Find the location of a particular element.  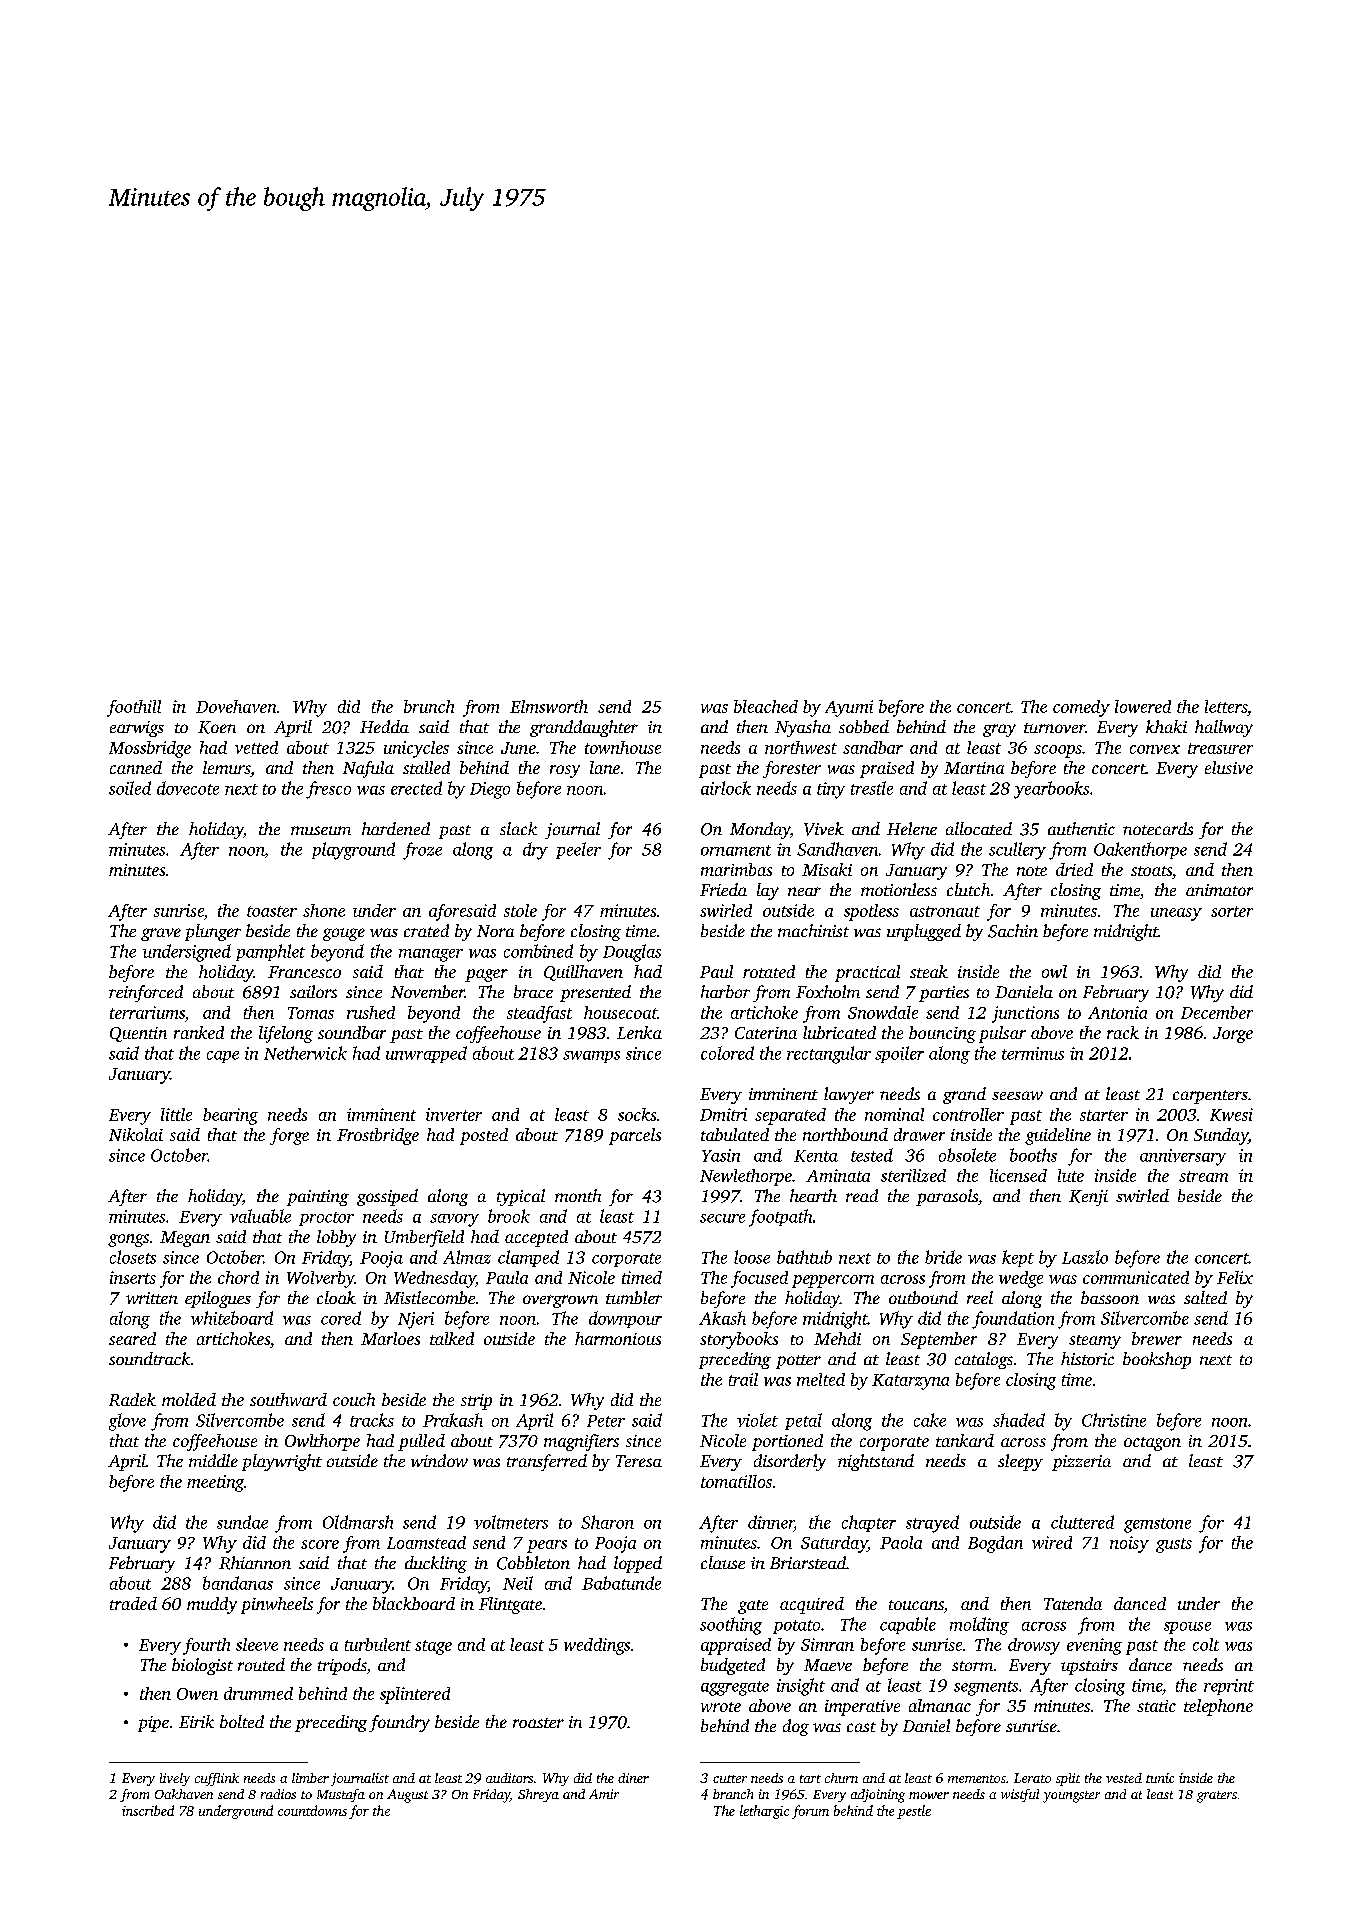

lethargic is located at coordinates (764, 1812).
